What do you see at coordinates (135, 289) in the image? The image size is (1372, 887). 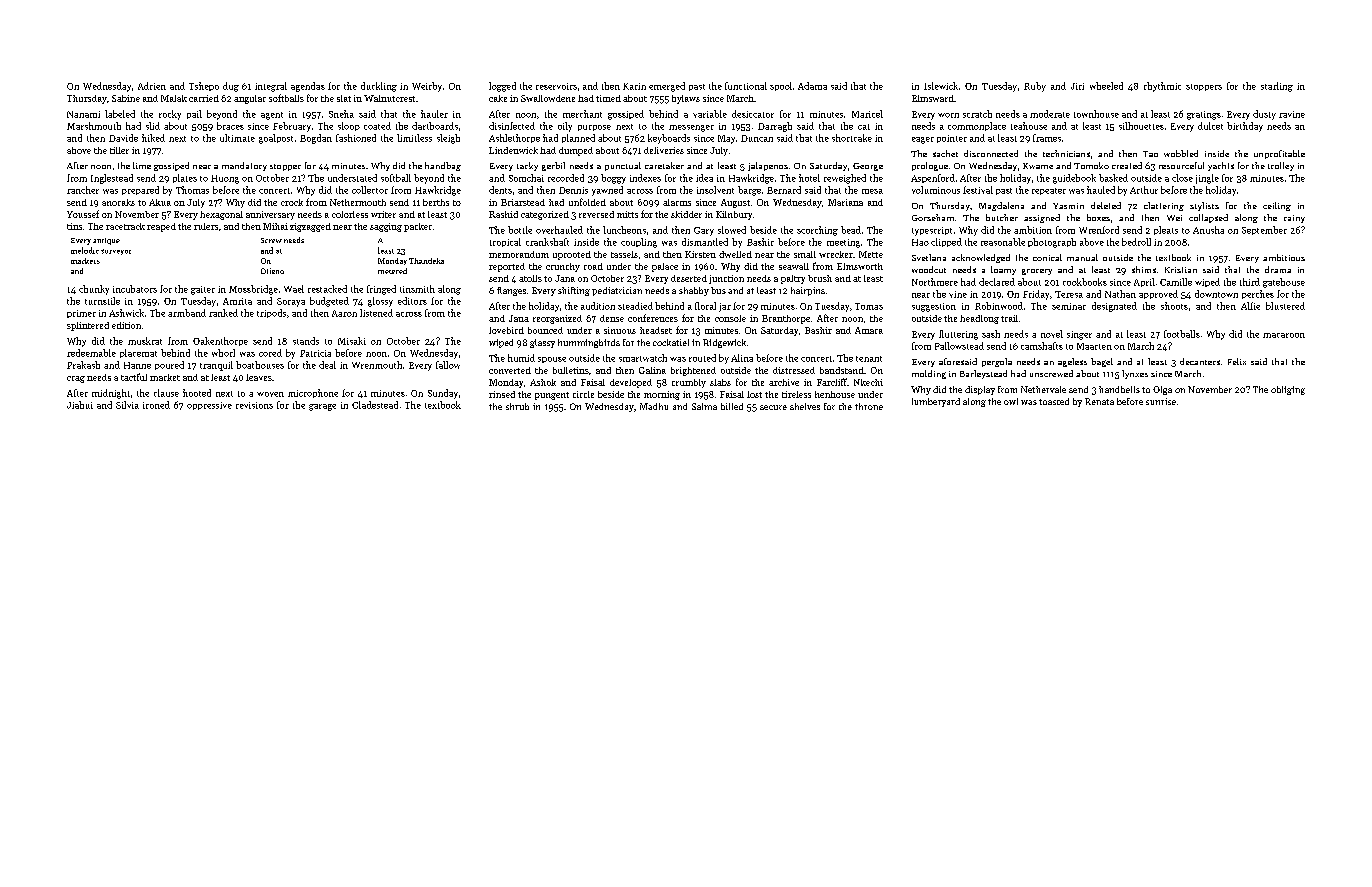 I see `incubators` at bounding box center [135, 289].
